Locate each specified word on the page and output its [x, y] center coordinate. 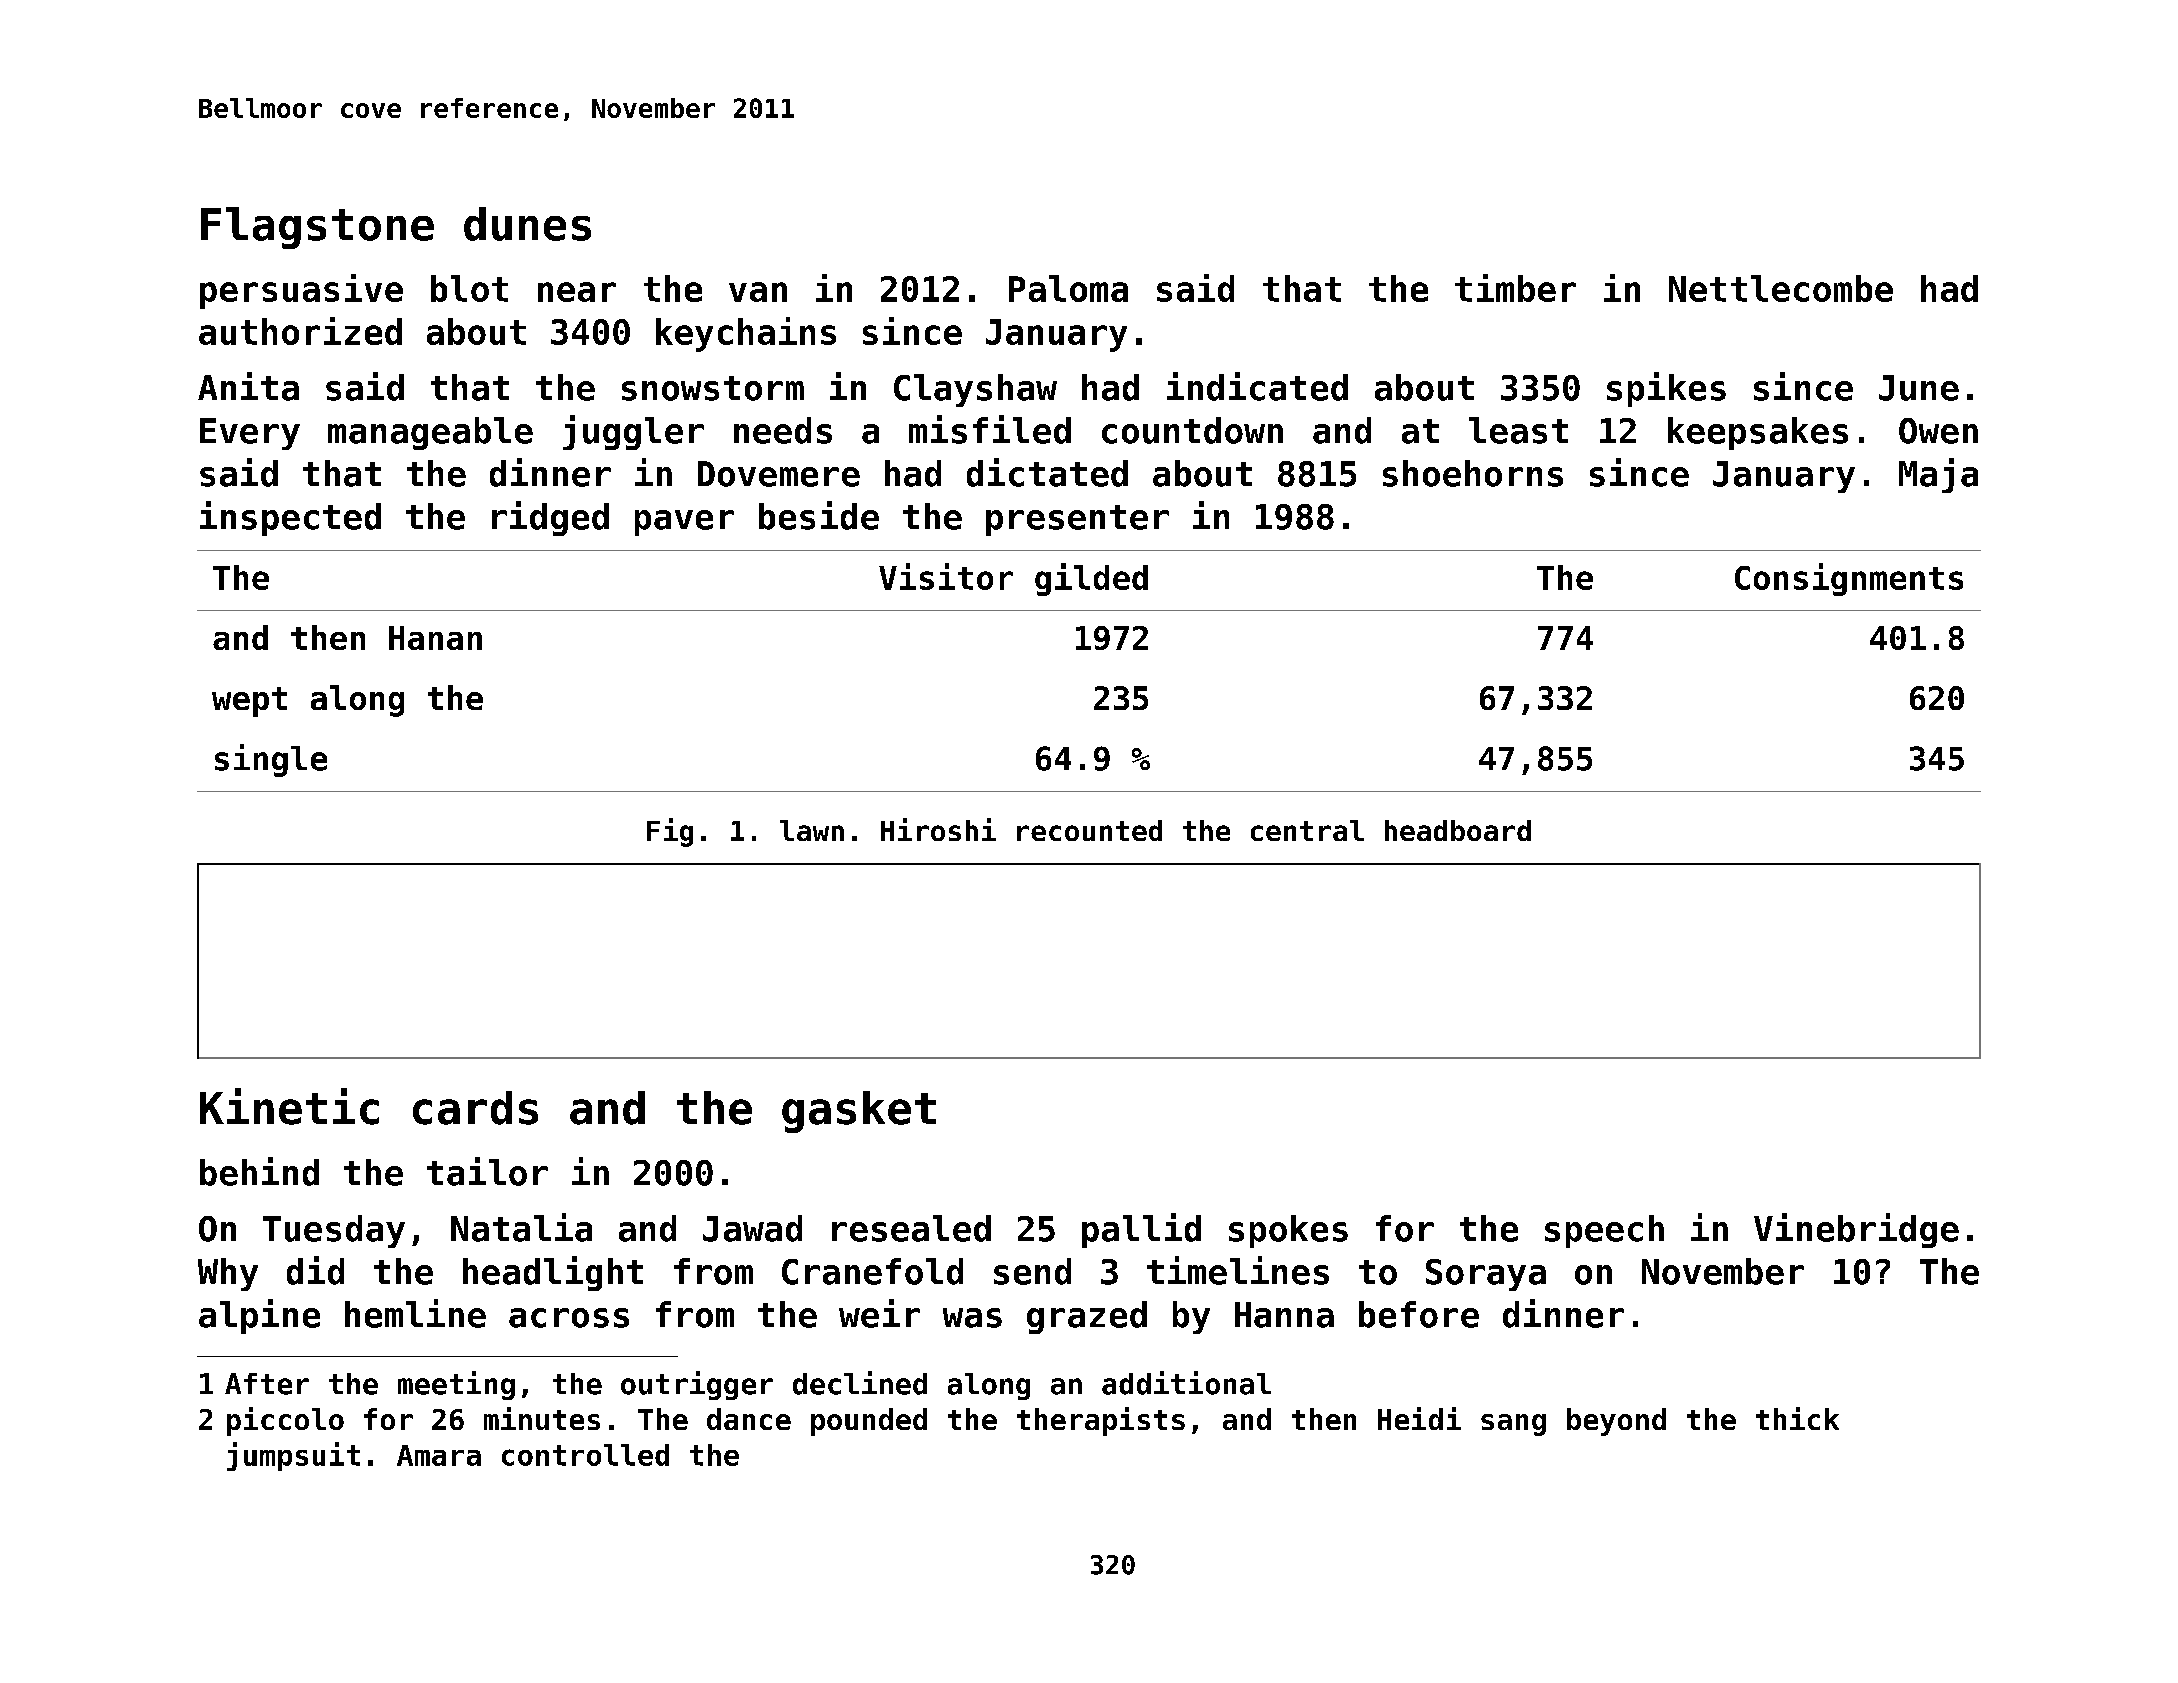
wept [249, 702]
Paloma [1068, 288]
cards [475, 1108]
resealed [911, 1228]
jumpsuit [293, 1456]
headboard [1458, 830]
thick [1797, 1418]
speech [1604, 1231]
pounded [869, 1422]
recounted [1089, 830]
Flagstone [317, 228]
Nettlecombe [1781, 288]
